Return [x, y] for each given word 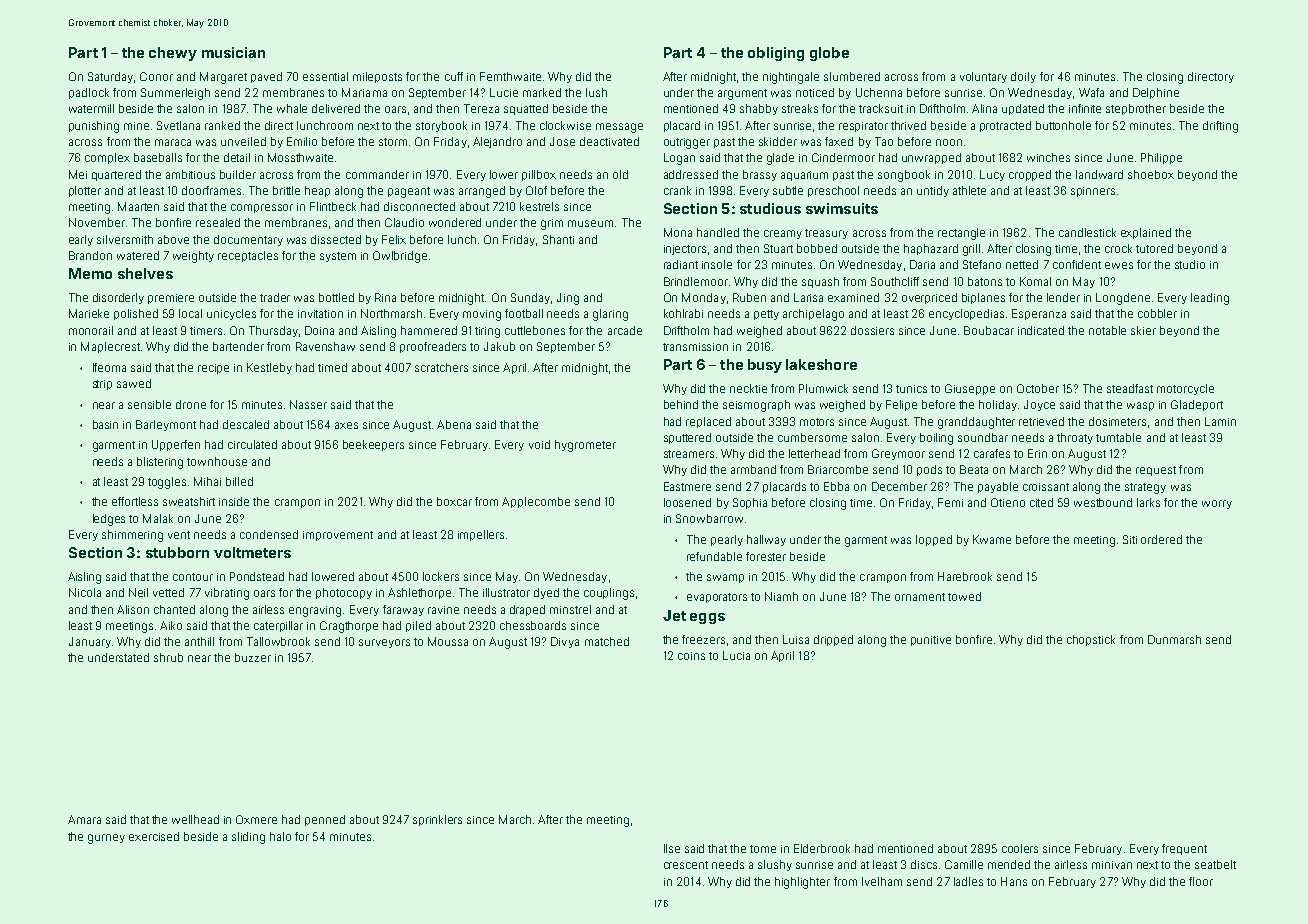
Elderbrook [822, 848]
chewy [173, 54]
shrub [168, 657]
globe [829, 54]
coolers [1020, 848]
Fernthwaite [510, 76]
